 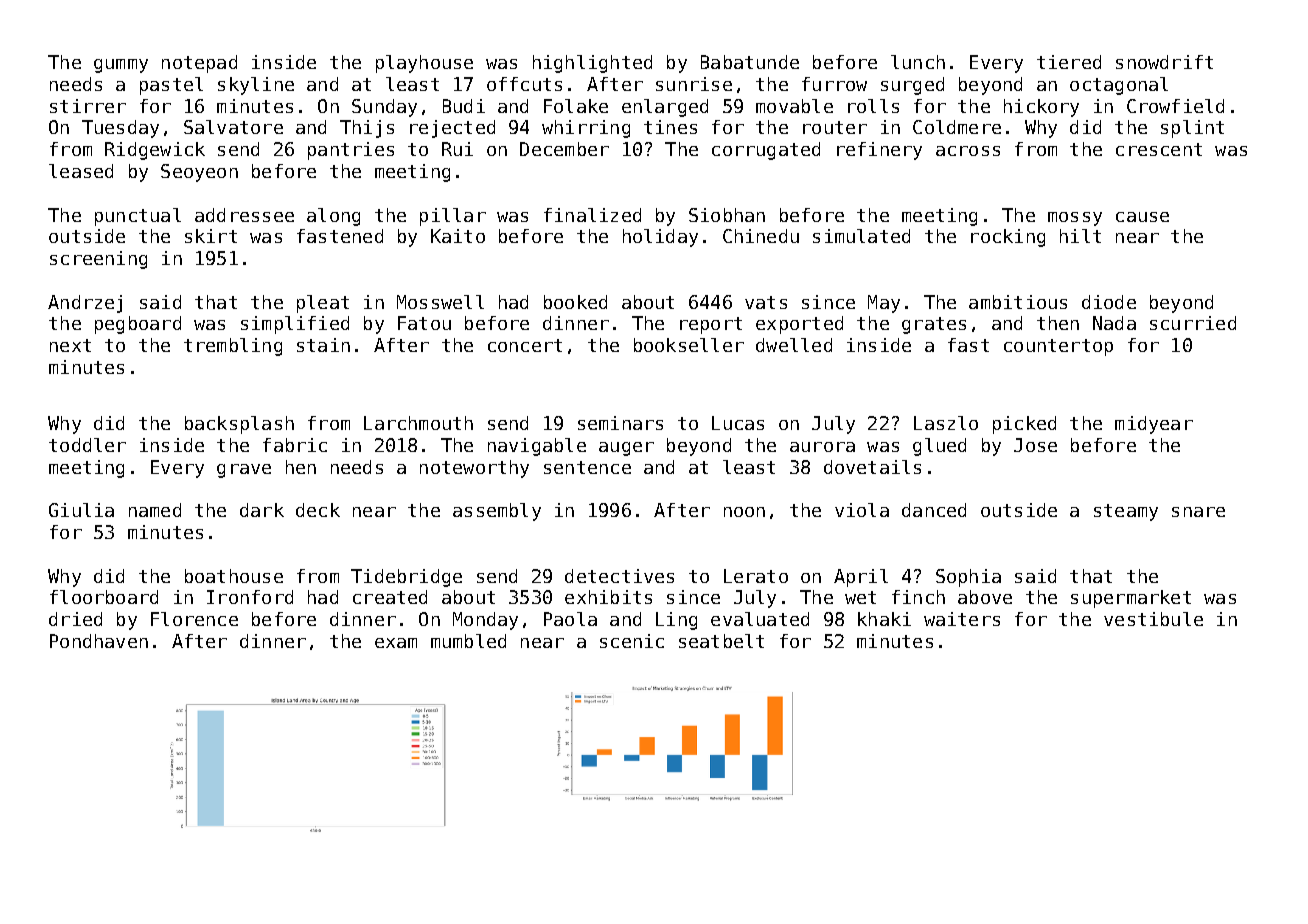 What do you see at coordinates (99, 641) in the screenshot?
I see `Pondhaven` at bounding box center [99, 641].
